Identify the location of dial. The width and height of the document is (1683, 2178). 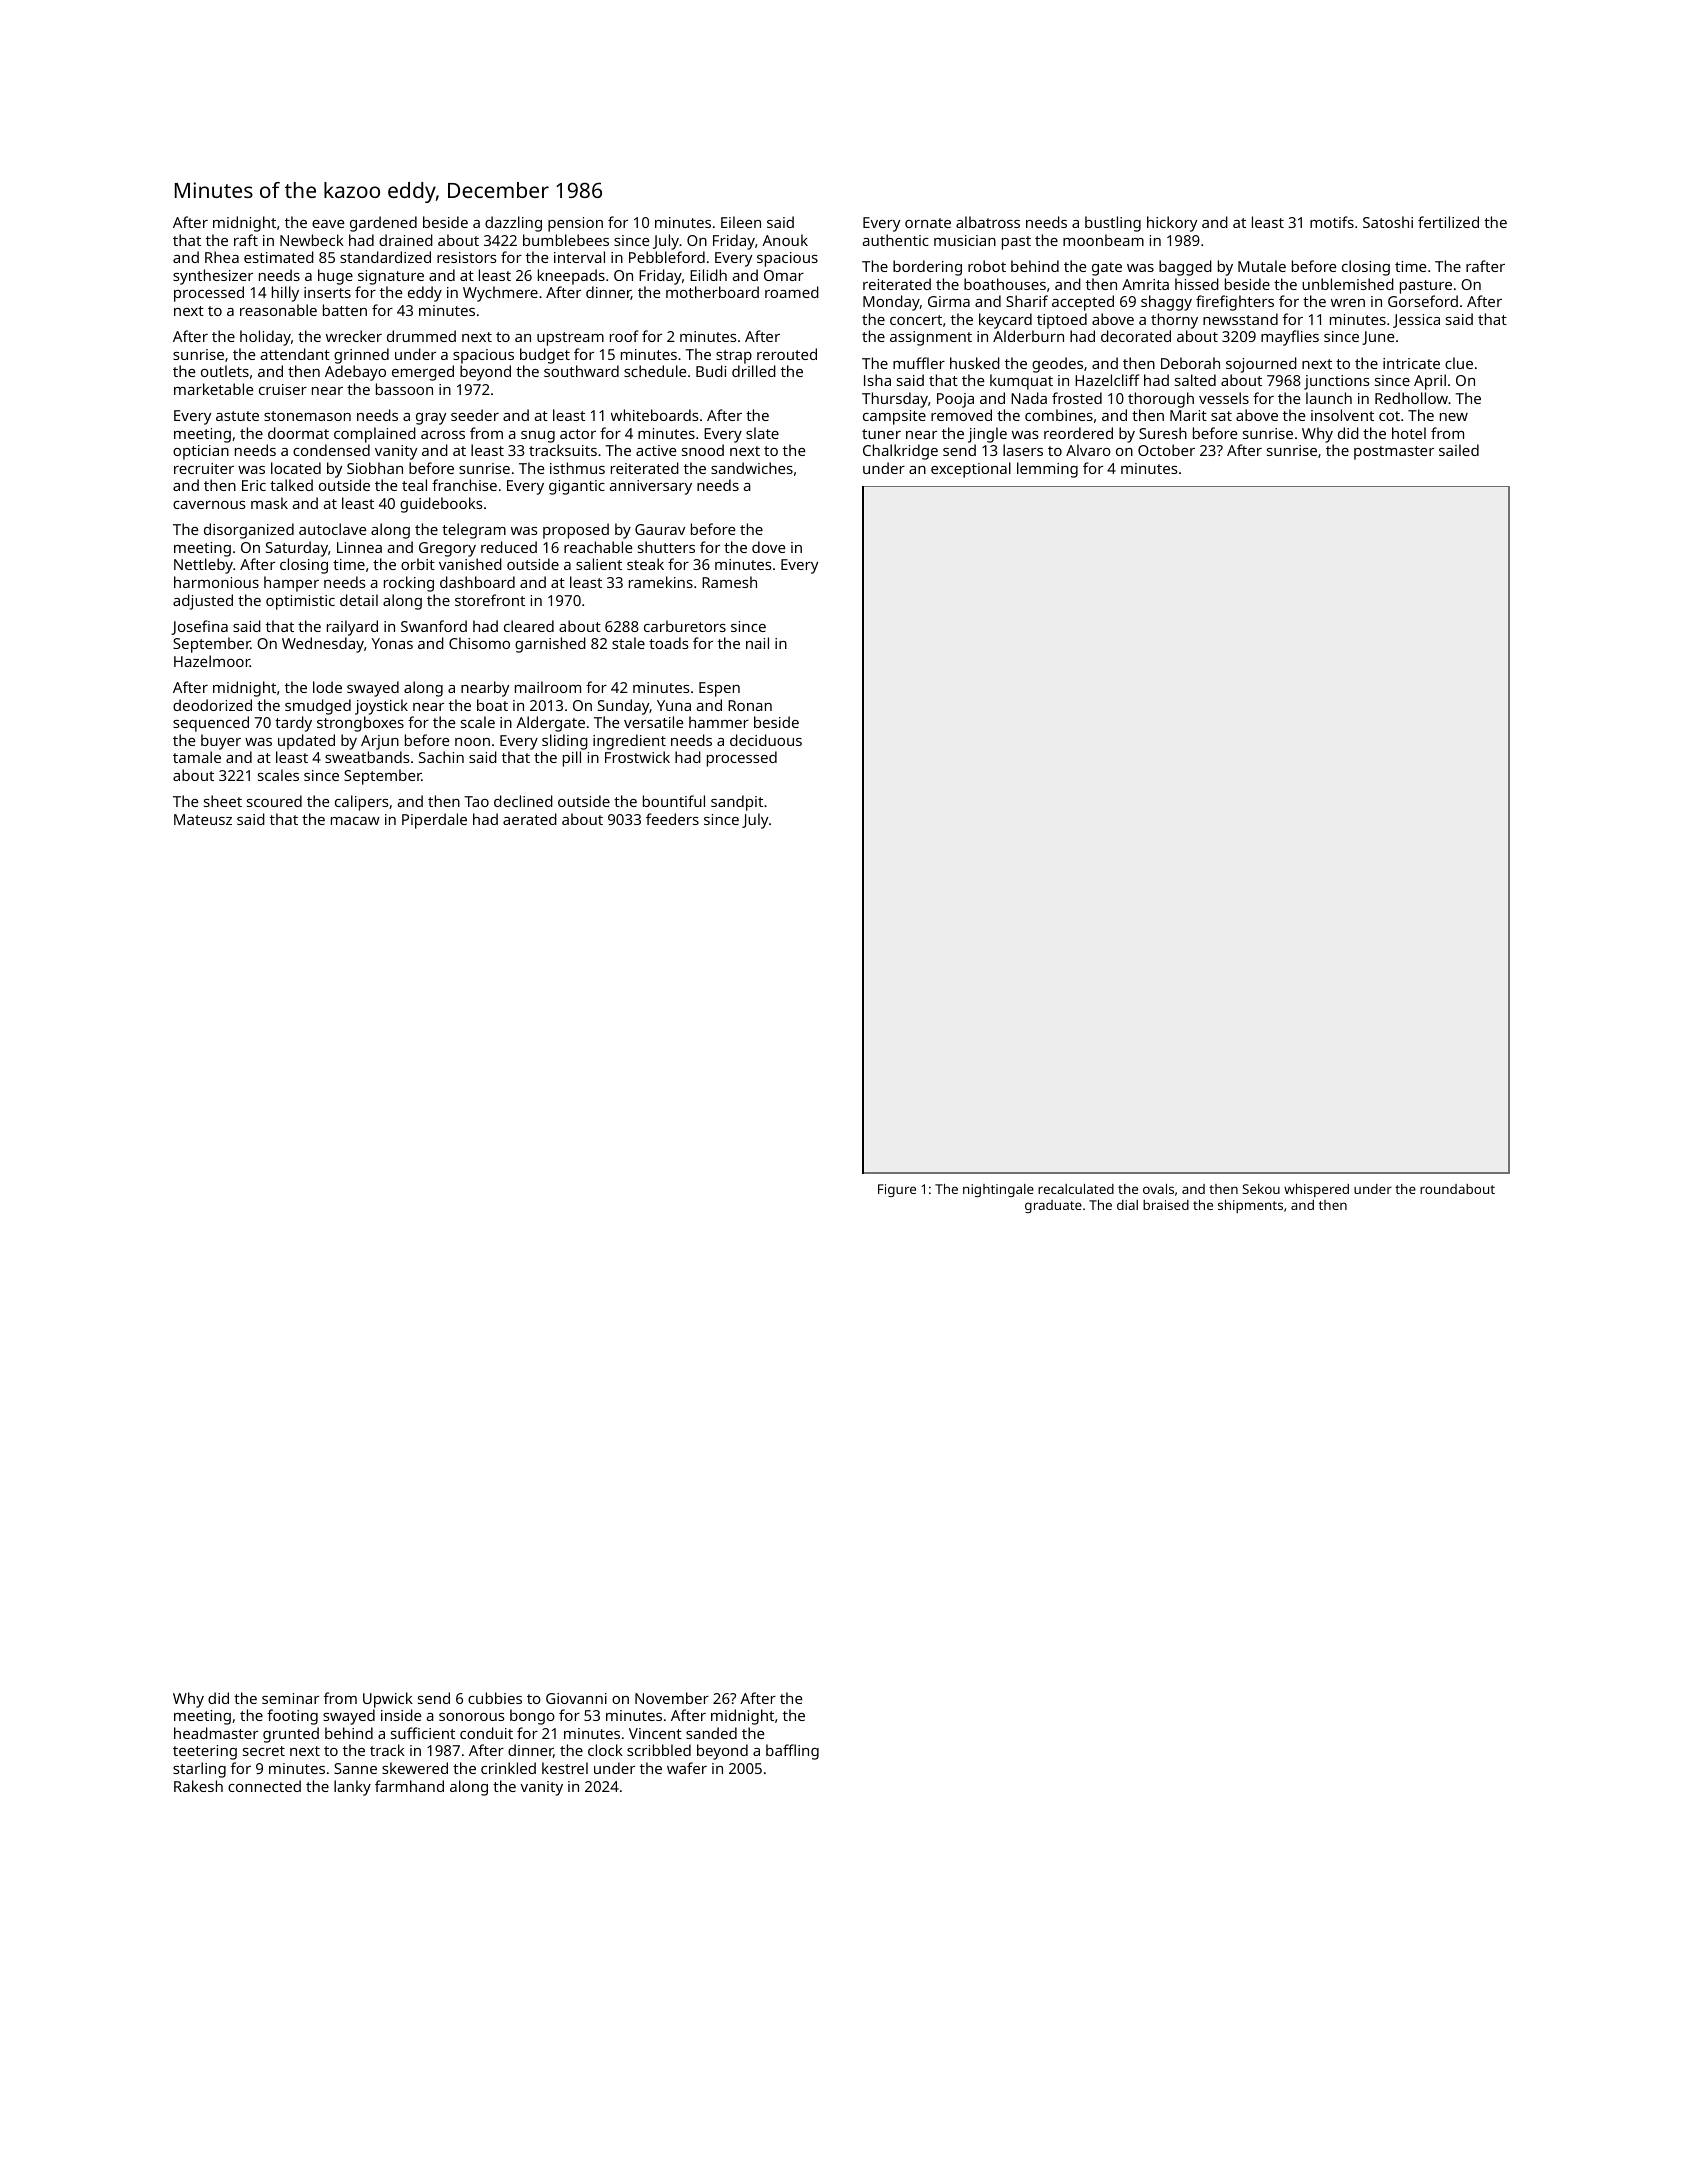
(1127, 1205).
